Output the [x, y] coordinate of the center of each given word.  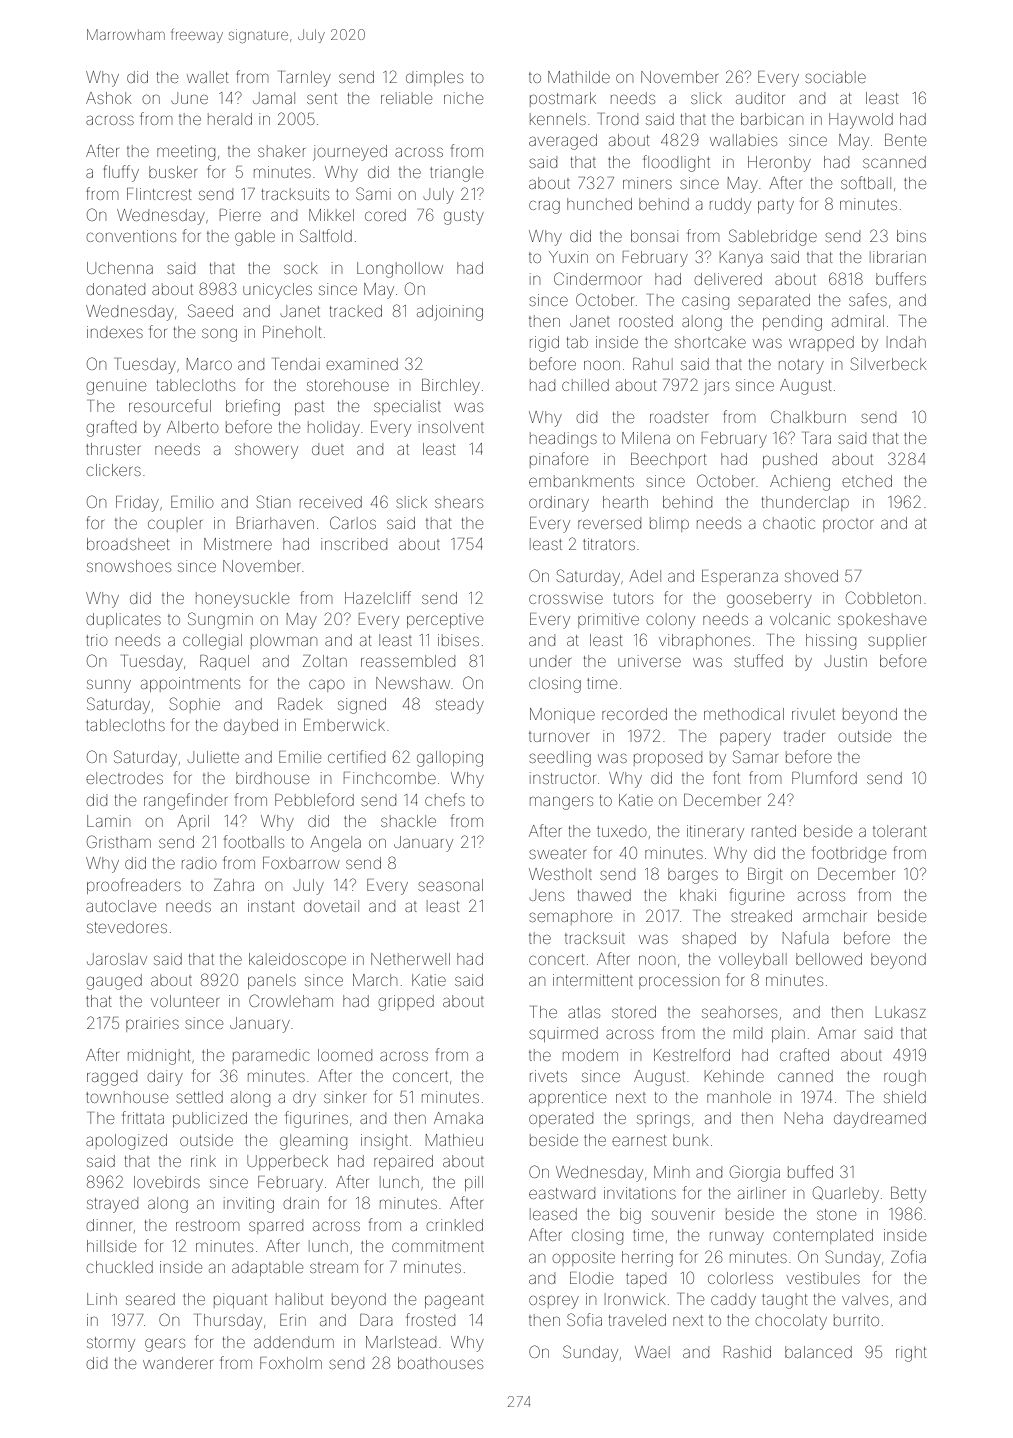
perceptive [445, 620]
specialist [407, 407]
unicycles [277, 291]
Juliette [213, 757]
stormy [111, 1344]
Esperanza [740, 577]
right [911, 1354]
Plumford [824, 777]
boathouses [440, 1363]
